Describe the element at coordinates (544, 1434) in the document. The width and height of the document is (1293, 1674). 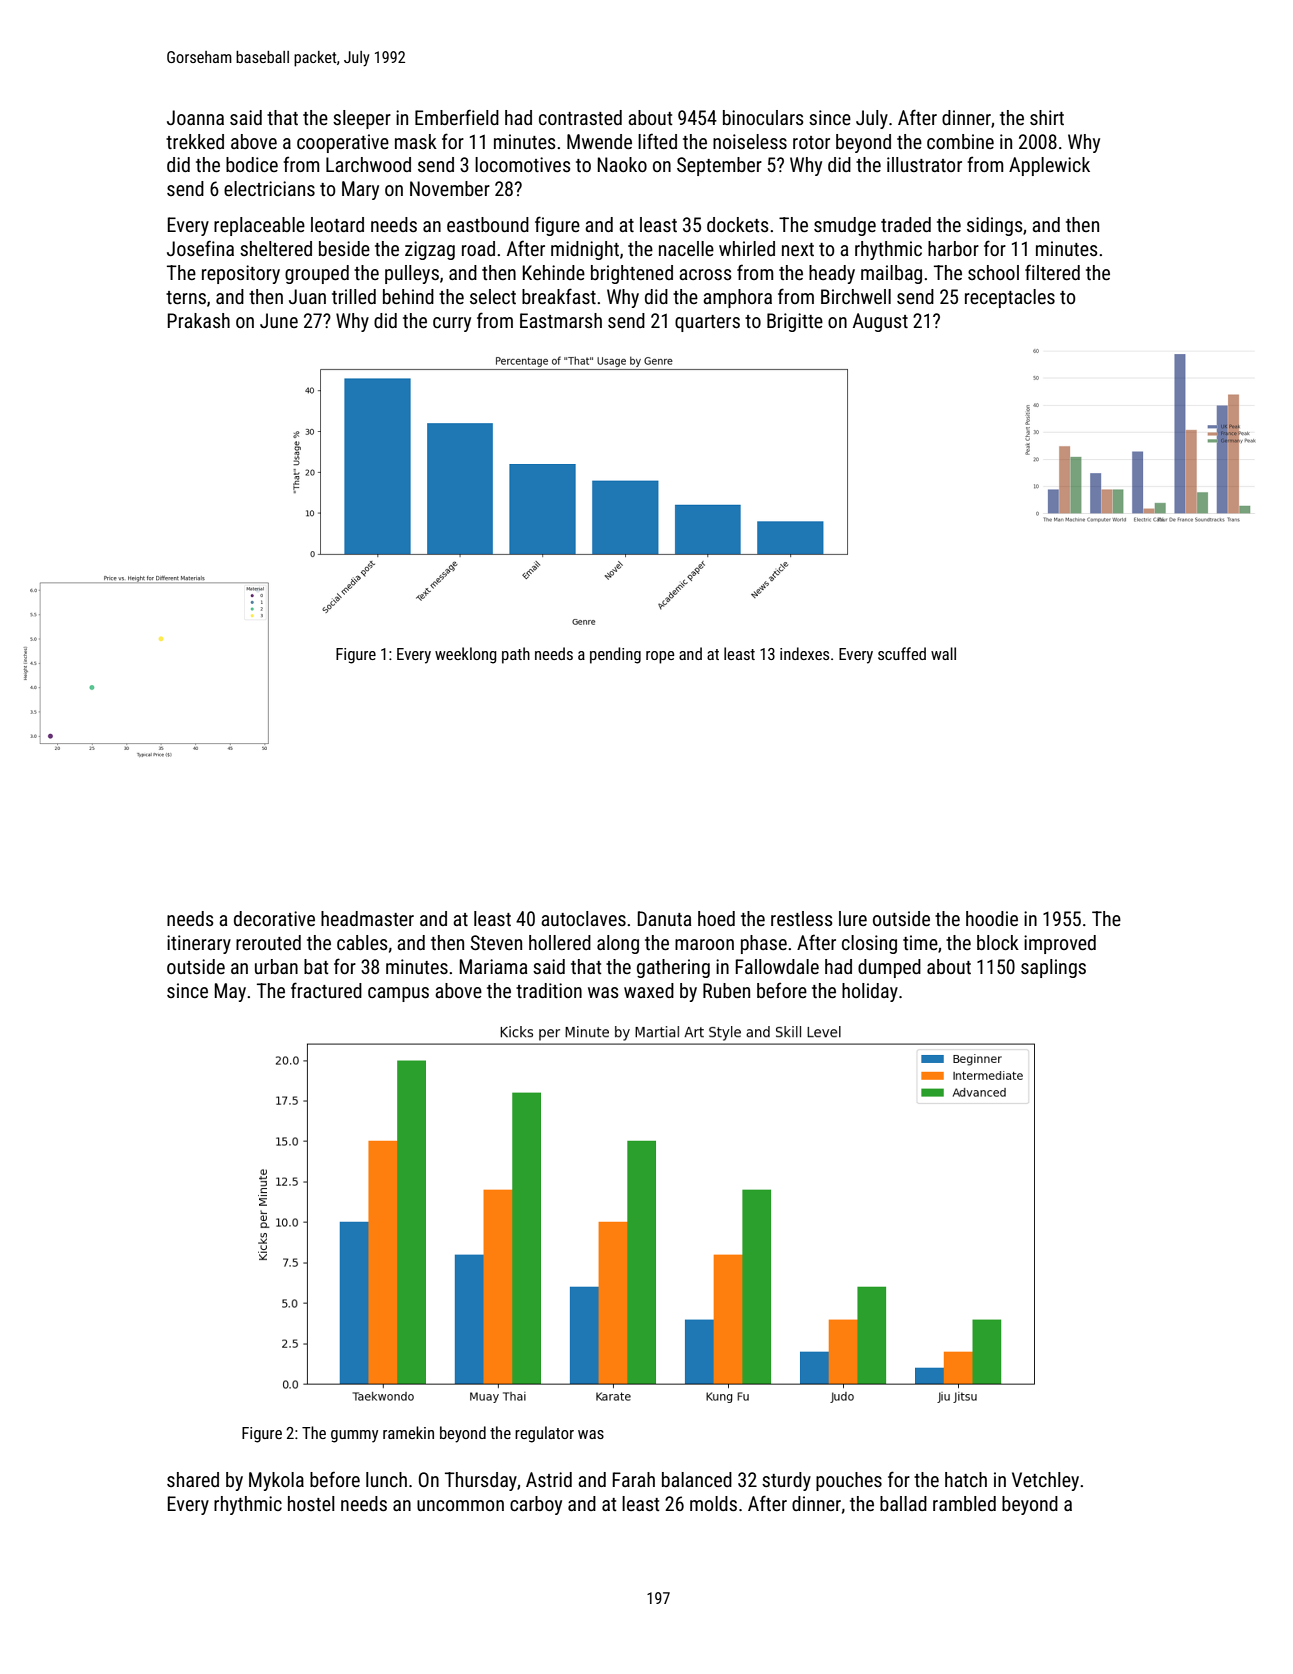
I see `regulator` at that location.
